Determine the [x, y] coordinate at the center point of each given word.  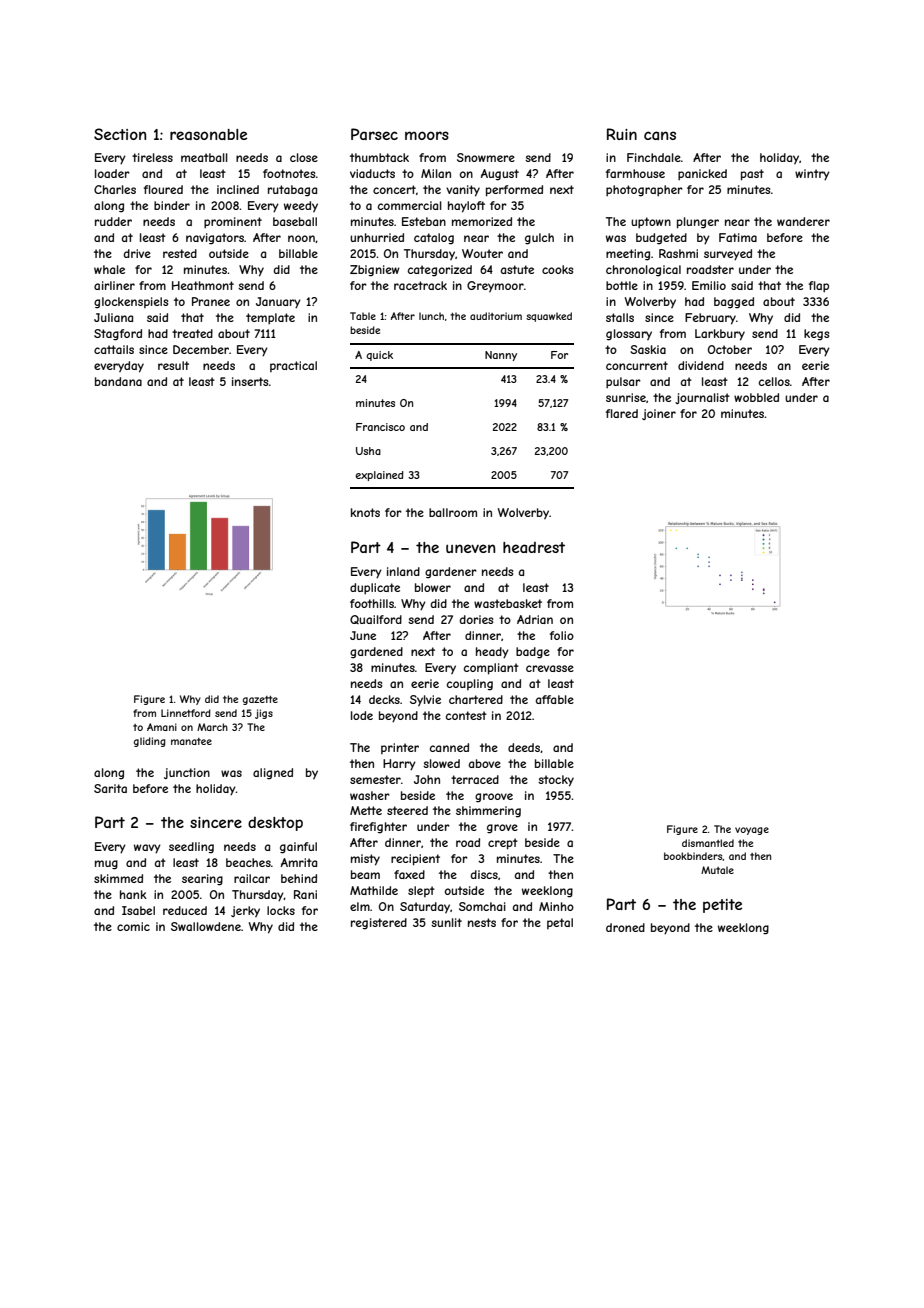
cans [660, 135]
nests [482, 922]
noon [301, 238]
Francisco [380, 427]
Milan [436, 173]
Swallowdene [206, 926]
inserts [250, 381]
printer [400, 748]
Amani [162, 727]
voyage [752, 831]
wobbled [756, 397]
